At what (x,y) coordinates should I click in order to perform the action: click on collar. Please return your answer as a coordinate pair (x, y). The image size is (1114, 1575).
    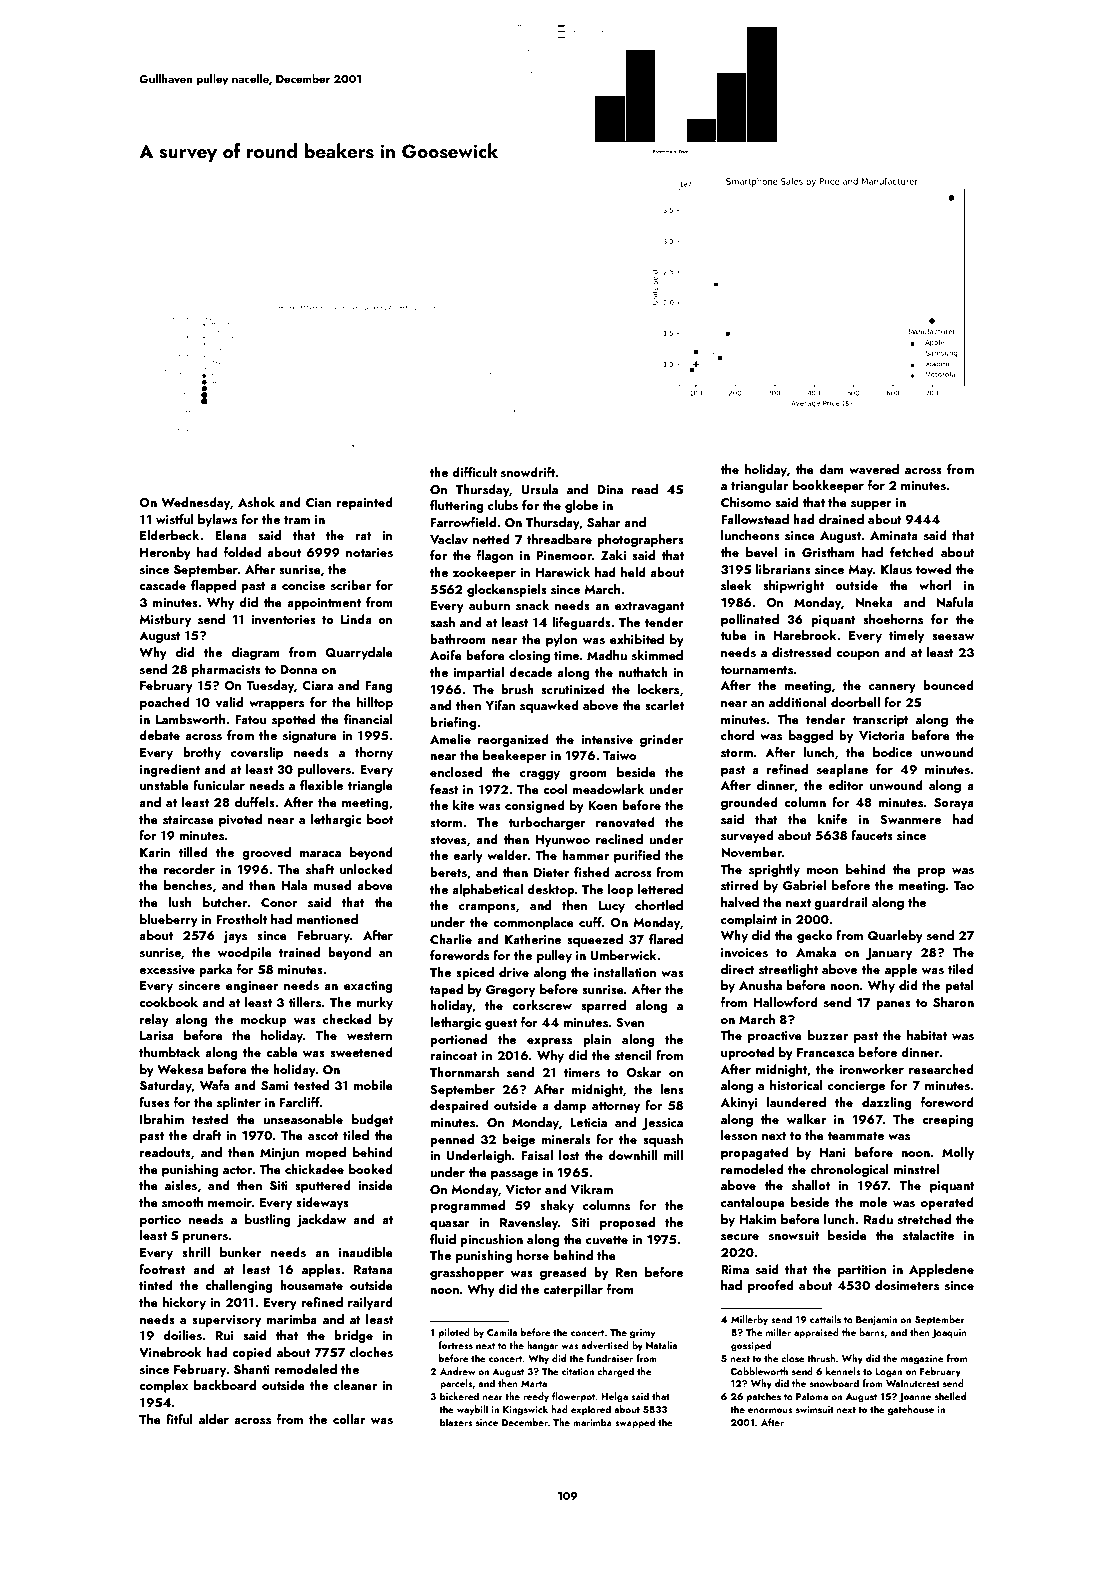
    Looking at the image, I should click on (349, 1419).
